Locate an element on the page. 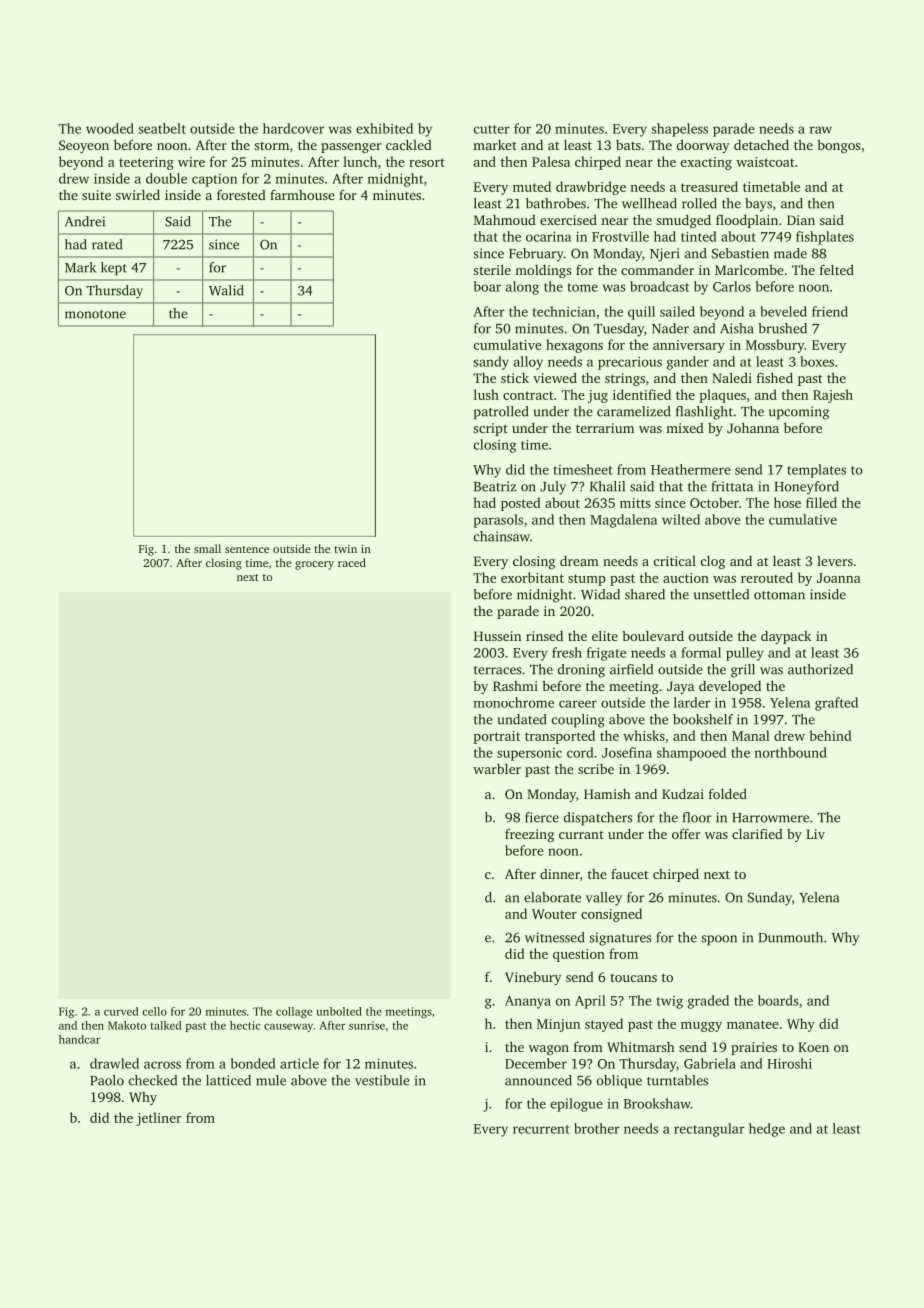 This page has width=924, height=1308. raced is located at coordinates (352, 562).
